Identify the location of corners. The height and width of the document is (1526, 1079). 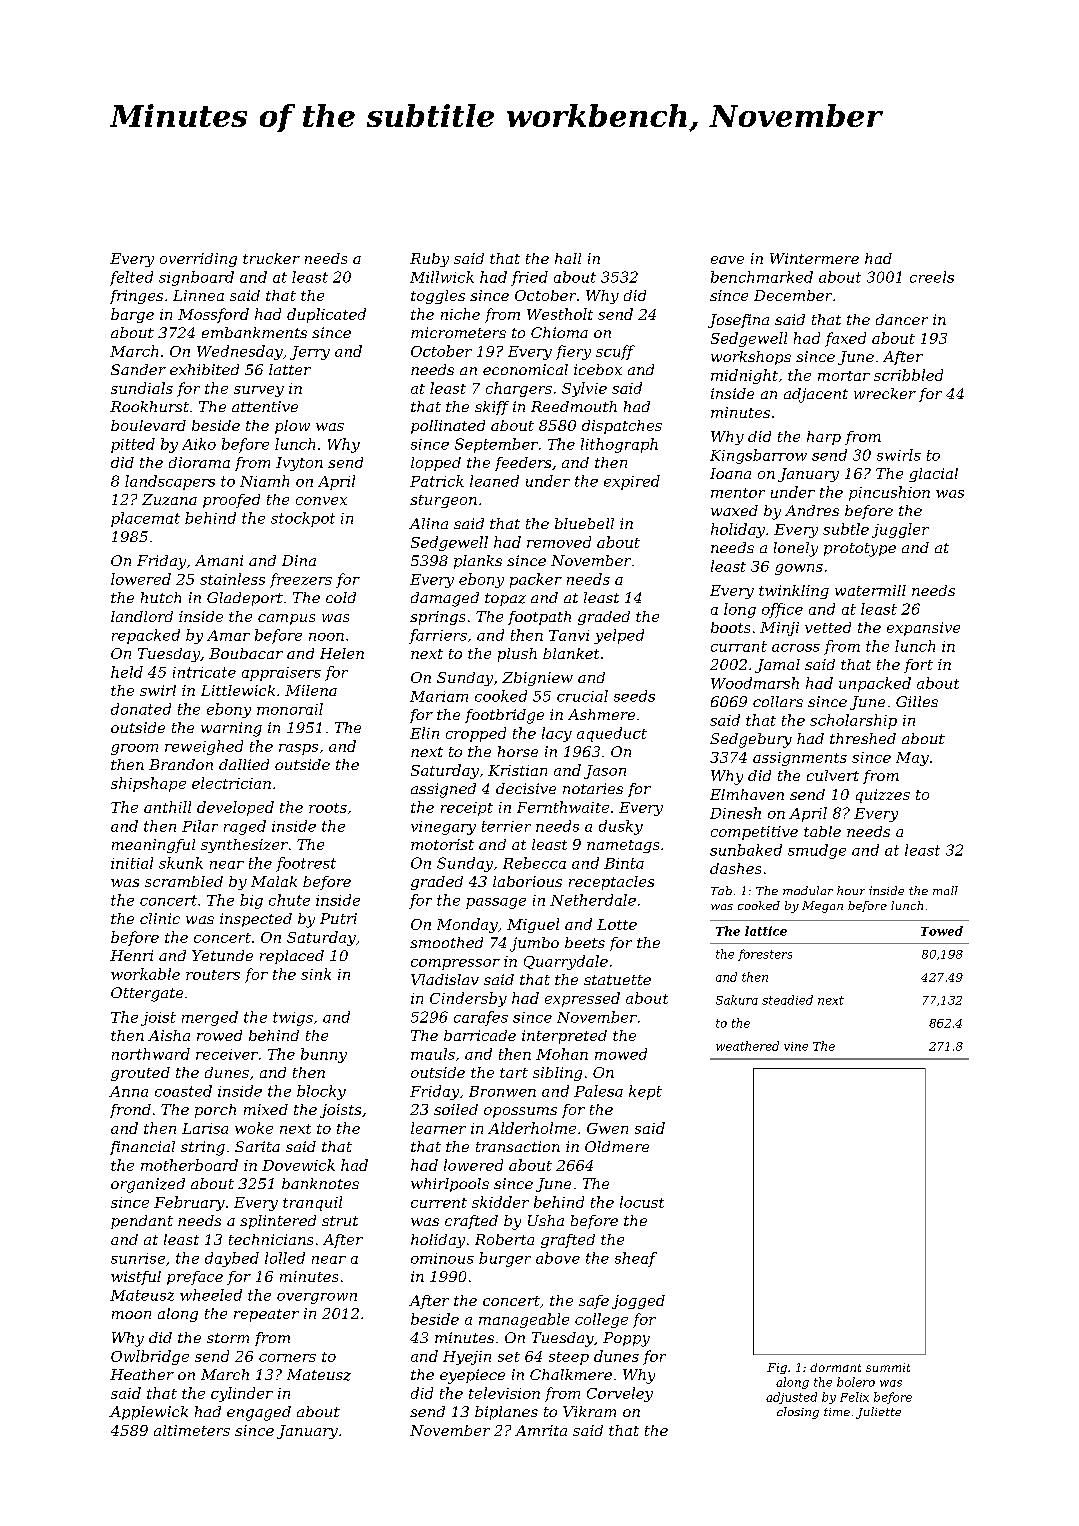
(287, 1358).
